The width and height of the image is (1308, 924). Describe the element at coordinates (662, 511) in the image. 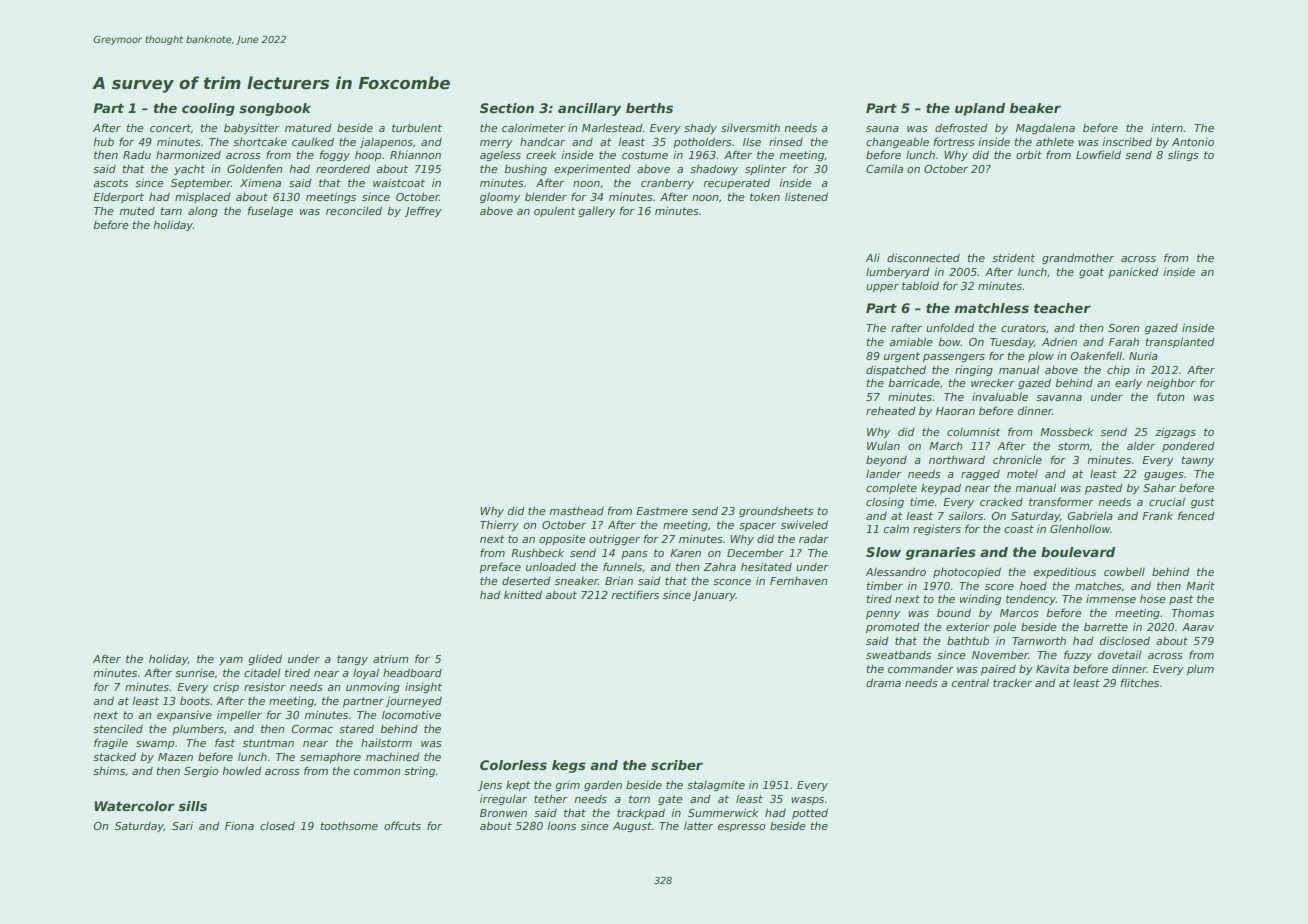

I see `Eastmere` at that location.
